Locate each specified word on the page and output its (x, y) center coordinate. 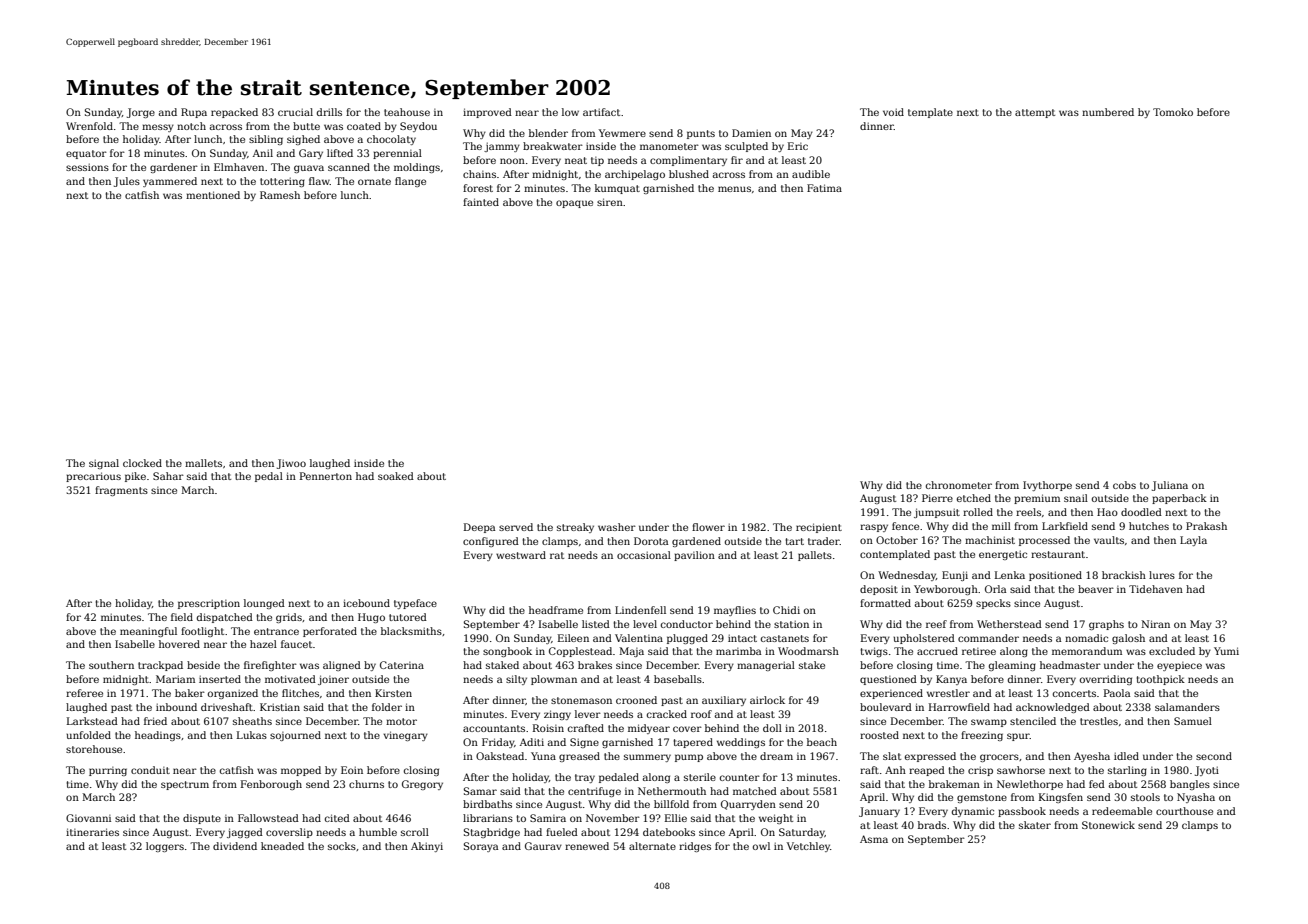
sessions (87, 167)
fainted (481, 202)
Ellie (676, 818)
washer (617, 527)
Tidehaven (1156, 589)
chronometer (959, 485)
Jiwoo (291, 464)
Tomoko (1173, 112)
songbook (507, 652)
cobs (1124, 485)
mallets (203, 463)
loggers (165, 847)
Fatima (824, 188)
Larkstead (92, 721)
